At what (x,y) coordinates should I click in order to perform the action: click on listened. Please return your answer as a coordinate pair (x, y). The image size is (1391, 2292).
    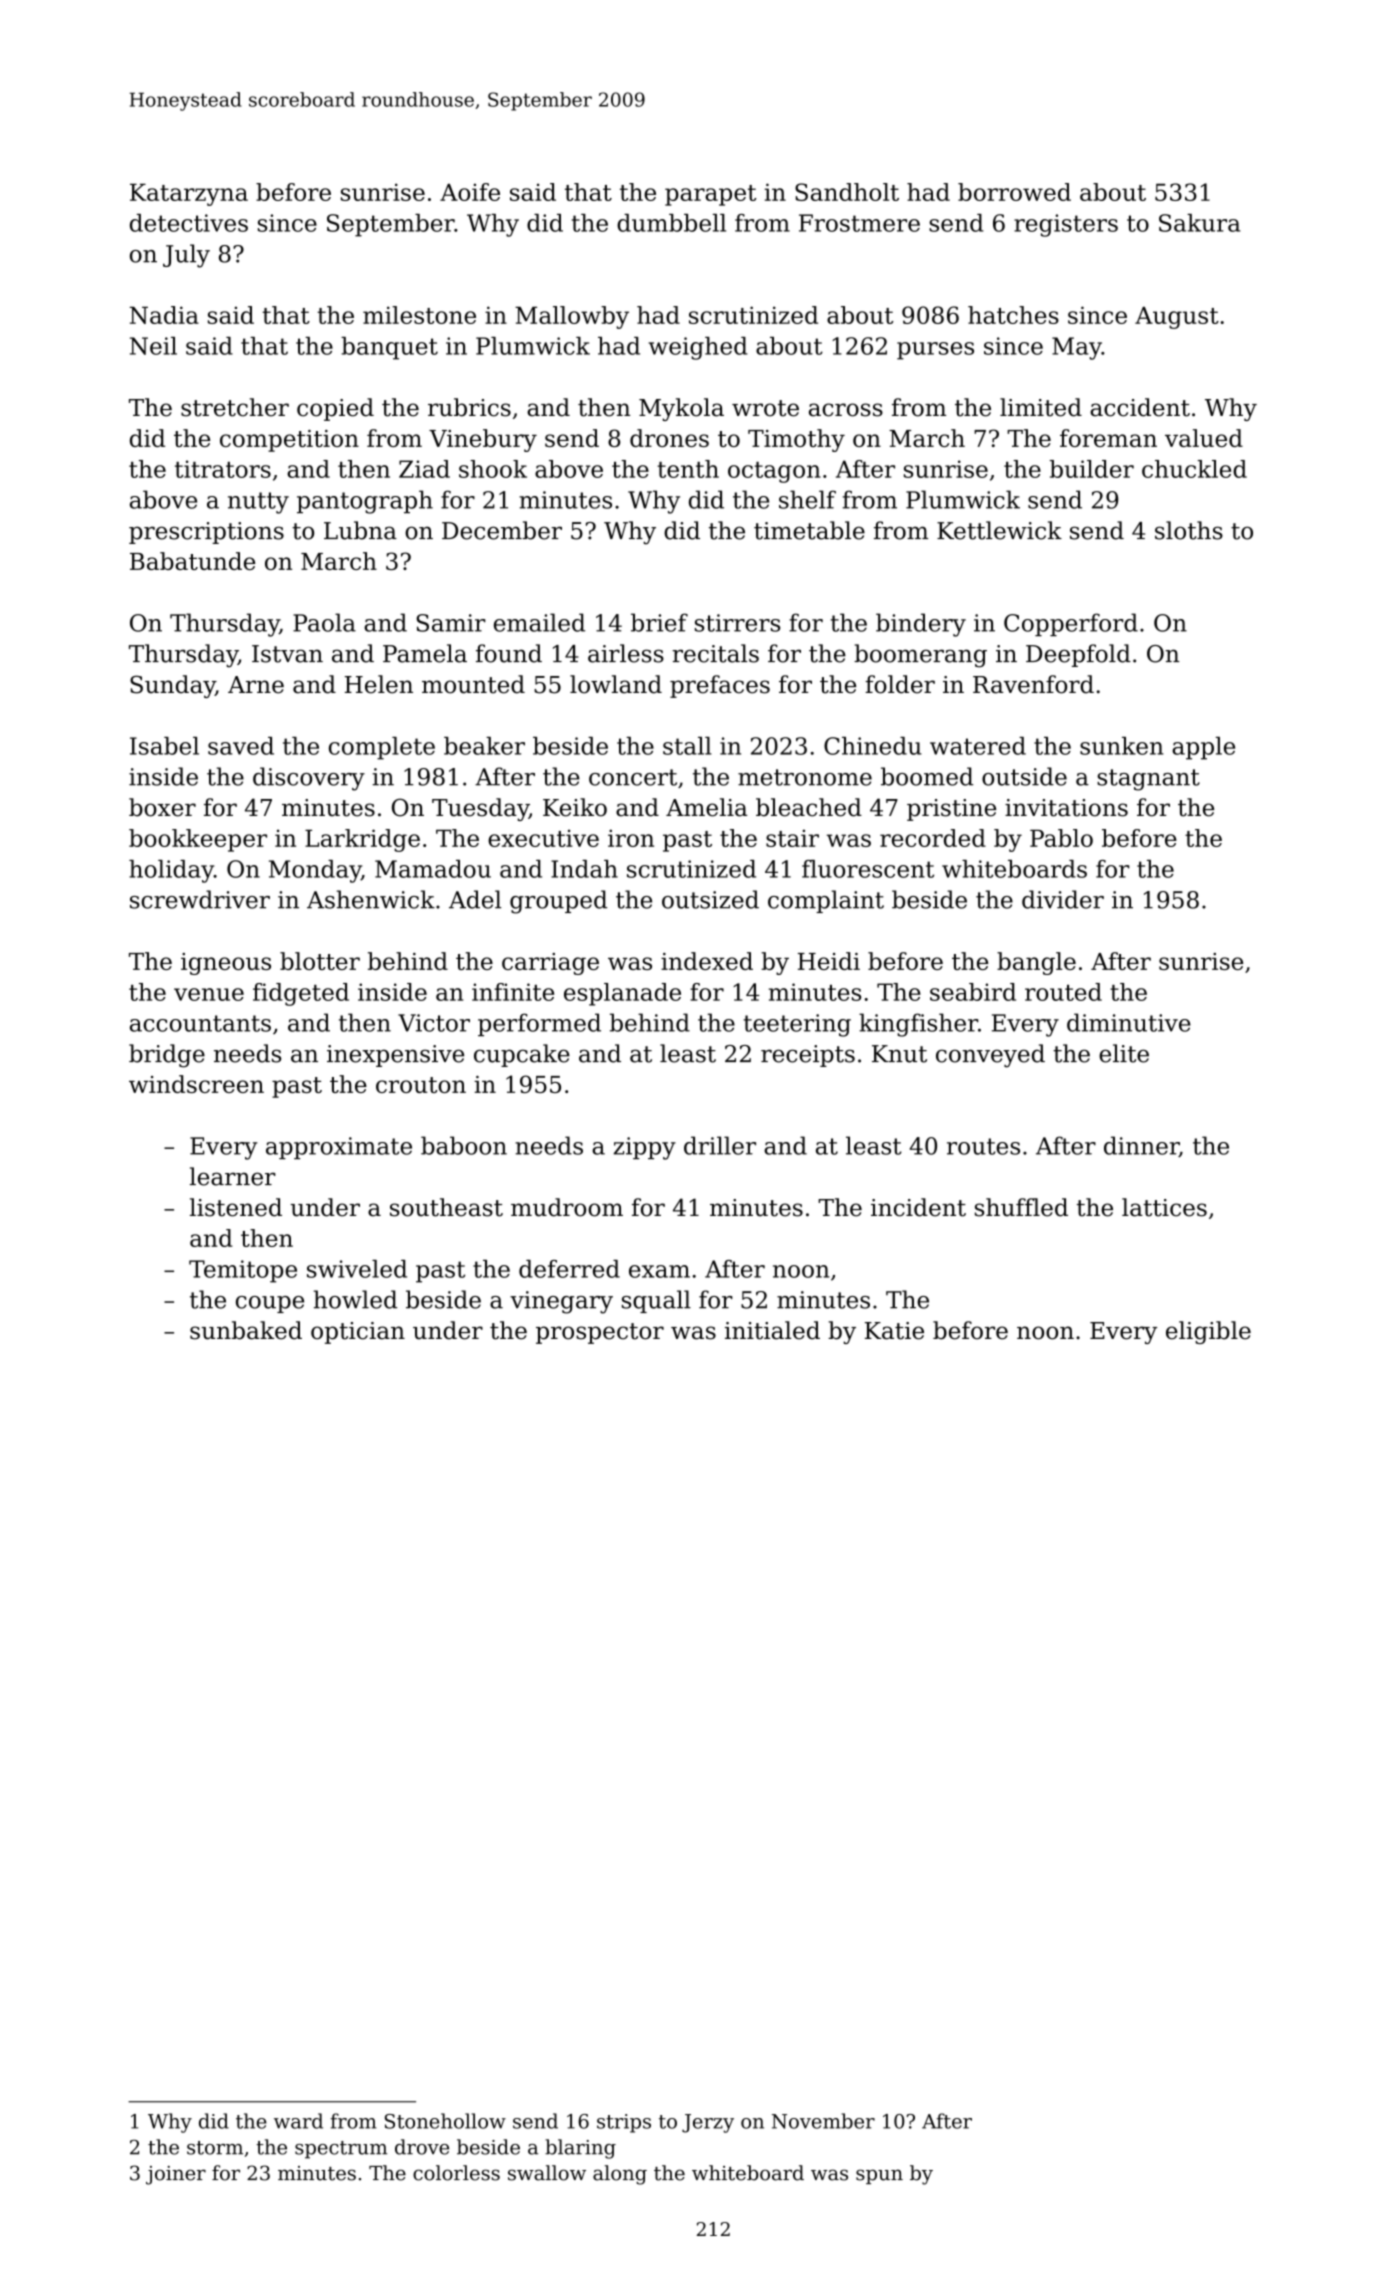
    Looking at the image, I should click on (236, 1207).
